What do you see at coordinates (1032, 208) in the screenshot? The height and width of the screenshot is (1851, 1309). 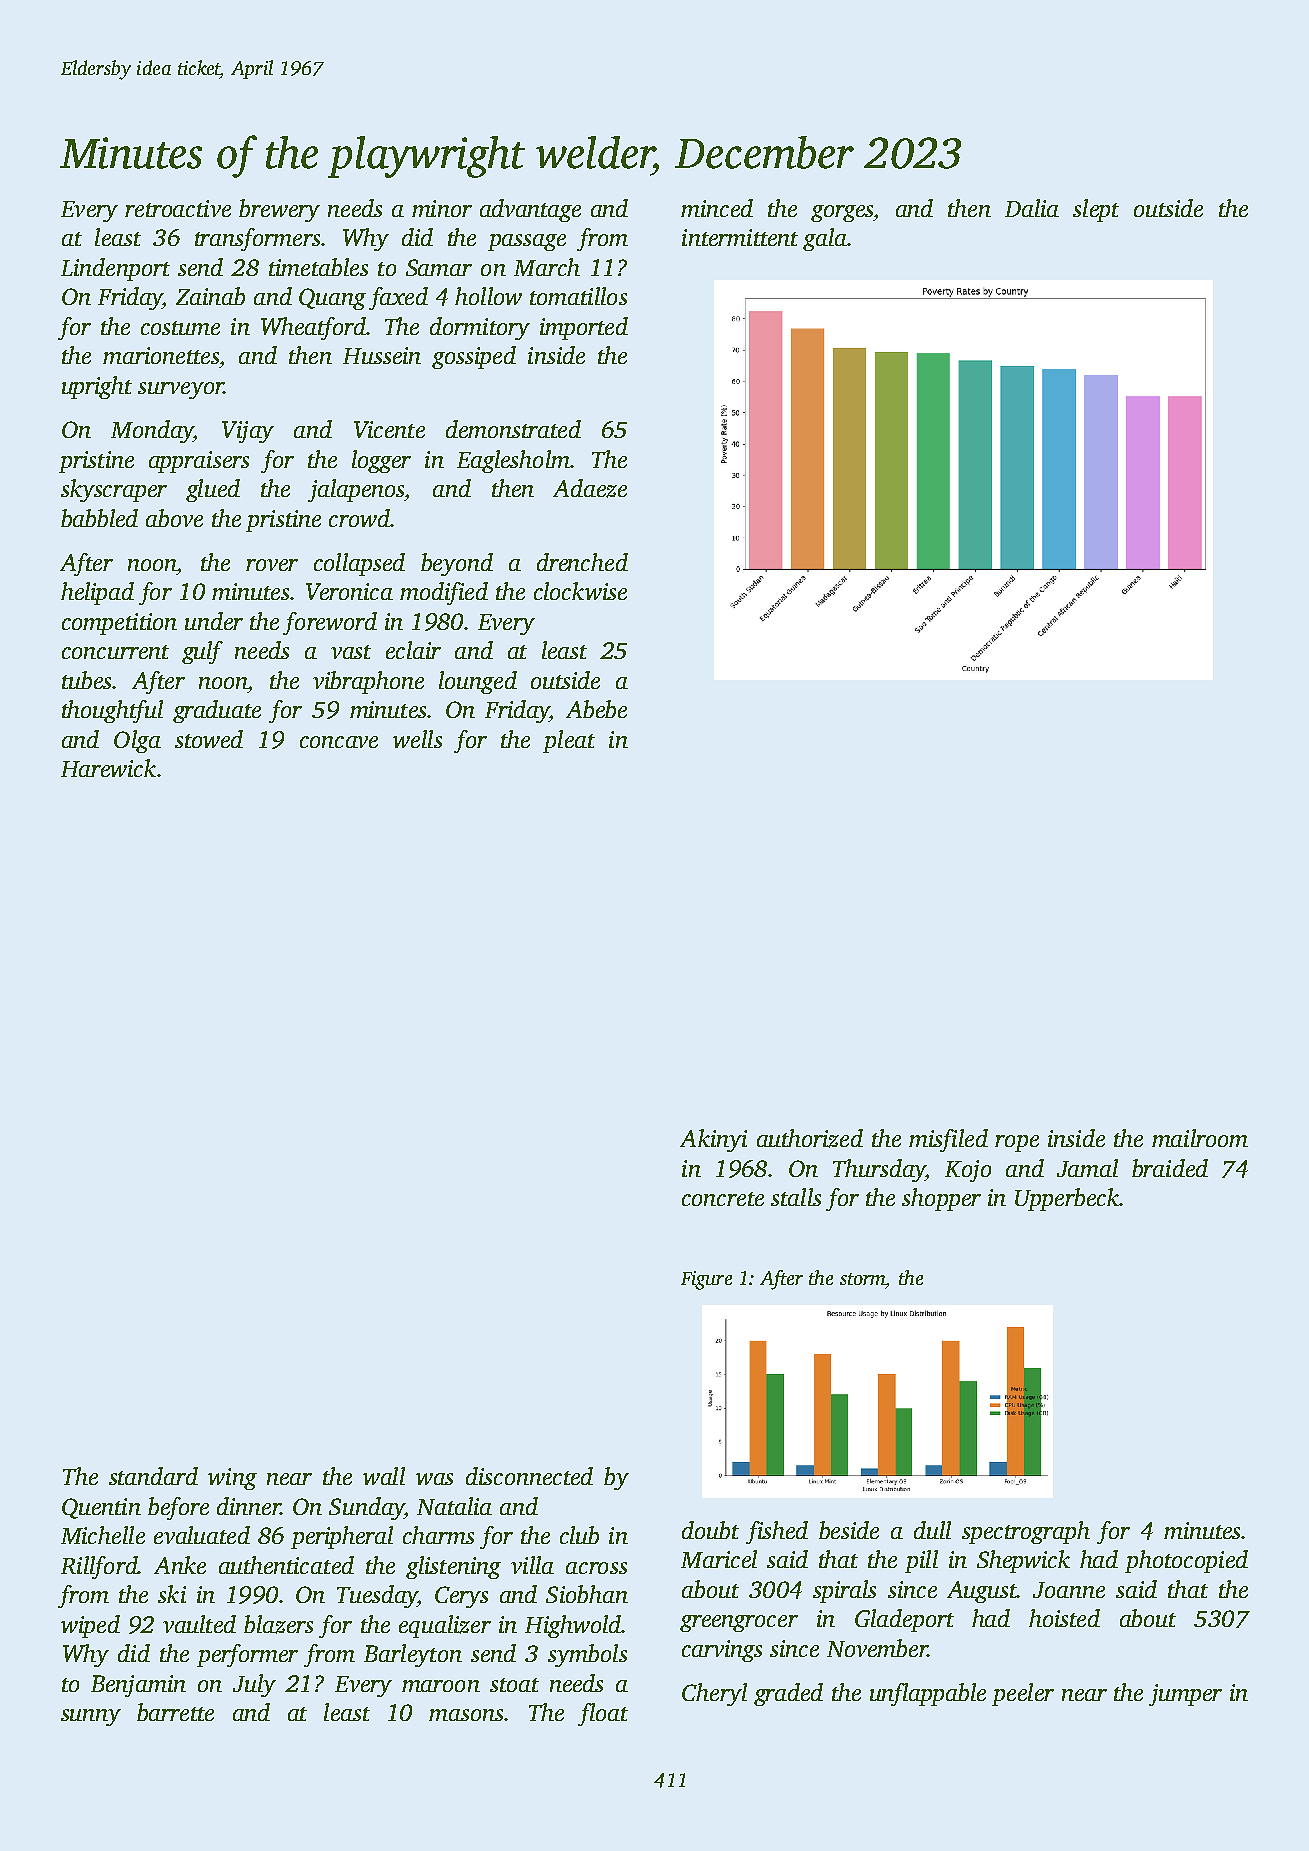 I see `Dalia` at bounding box center [1032, 208].
